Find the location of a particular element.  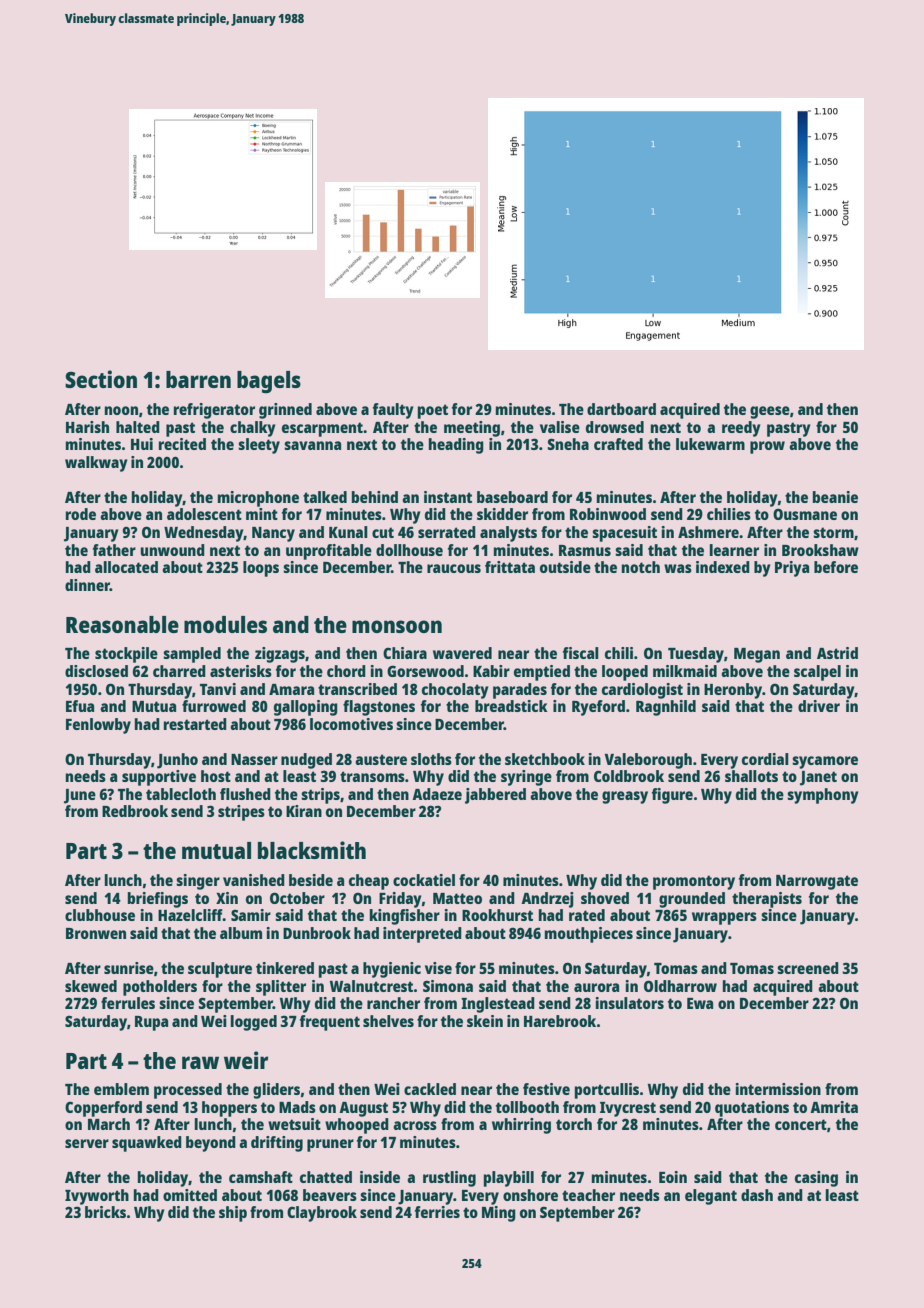

shoved is located at coordinates (605, 898).
